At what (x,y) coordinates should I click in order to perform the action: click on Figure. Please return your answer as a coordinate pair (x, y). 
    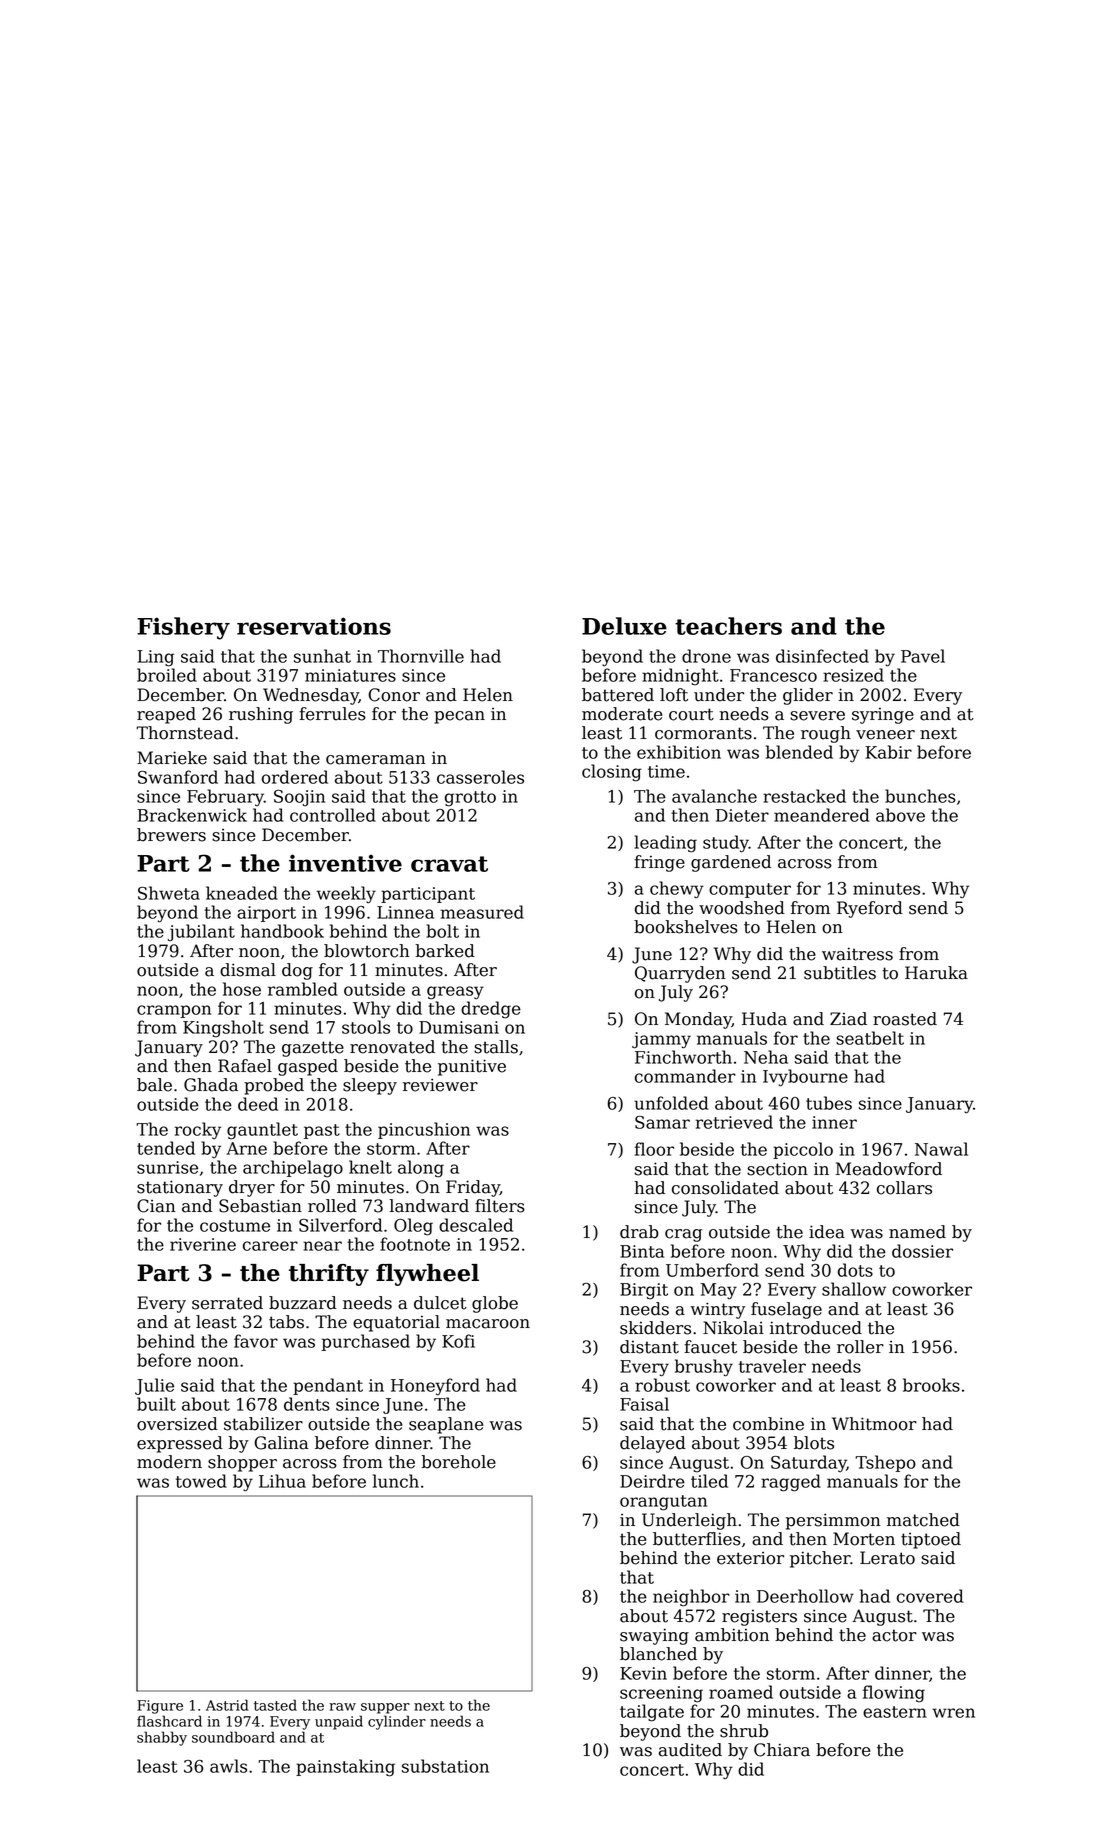
    Looking at the image, I should click on (160, 1707).
